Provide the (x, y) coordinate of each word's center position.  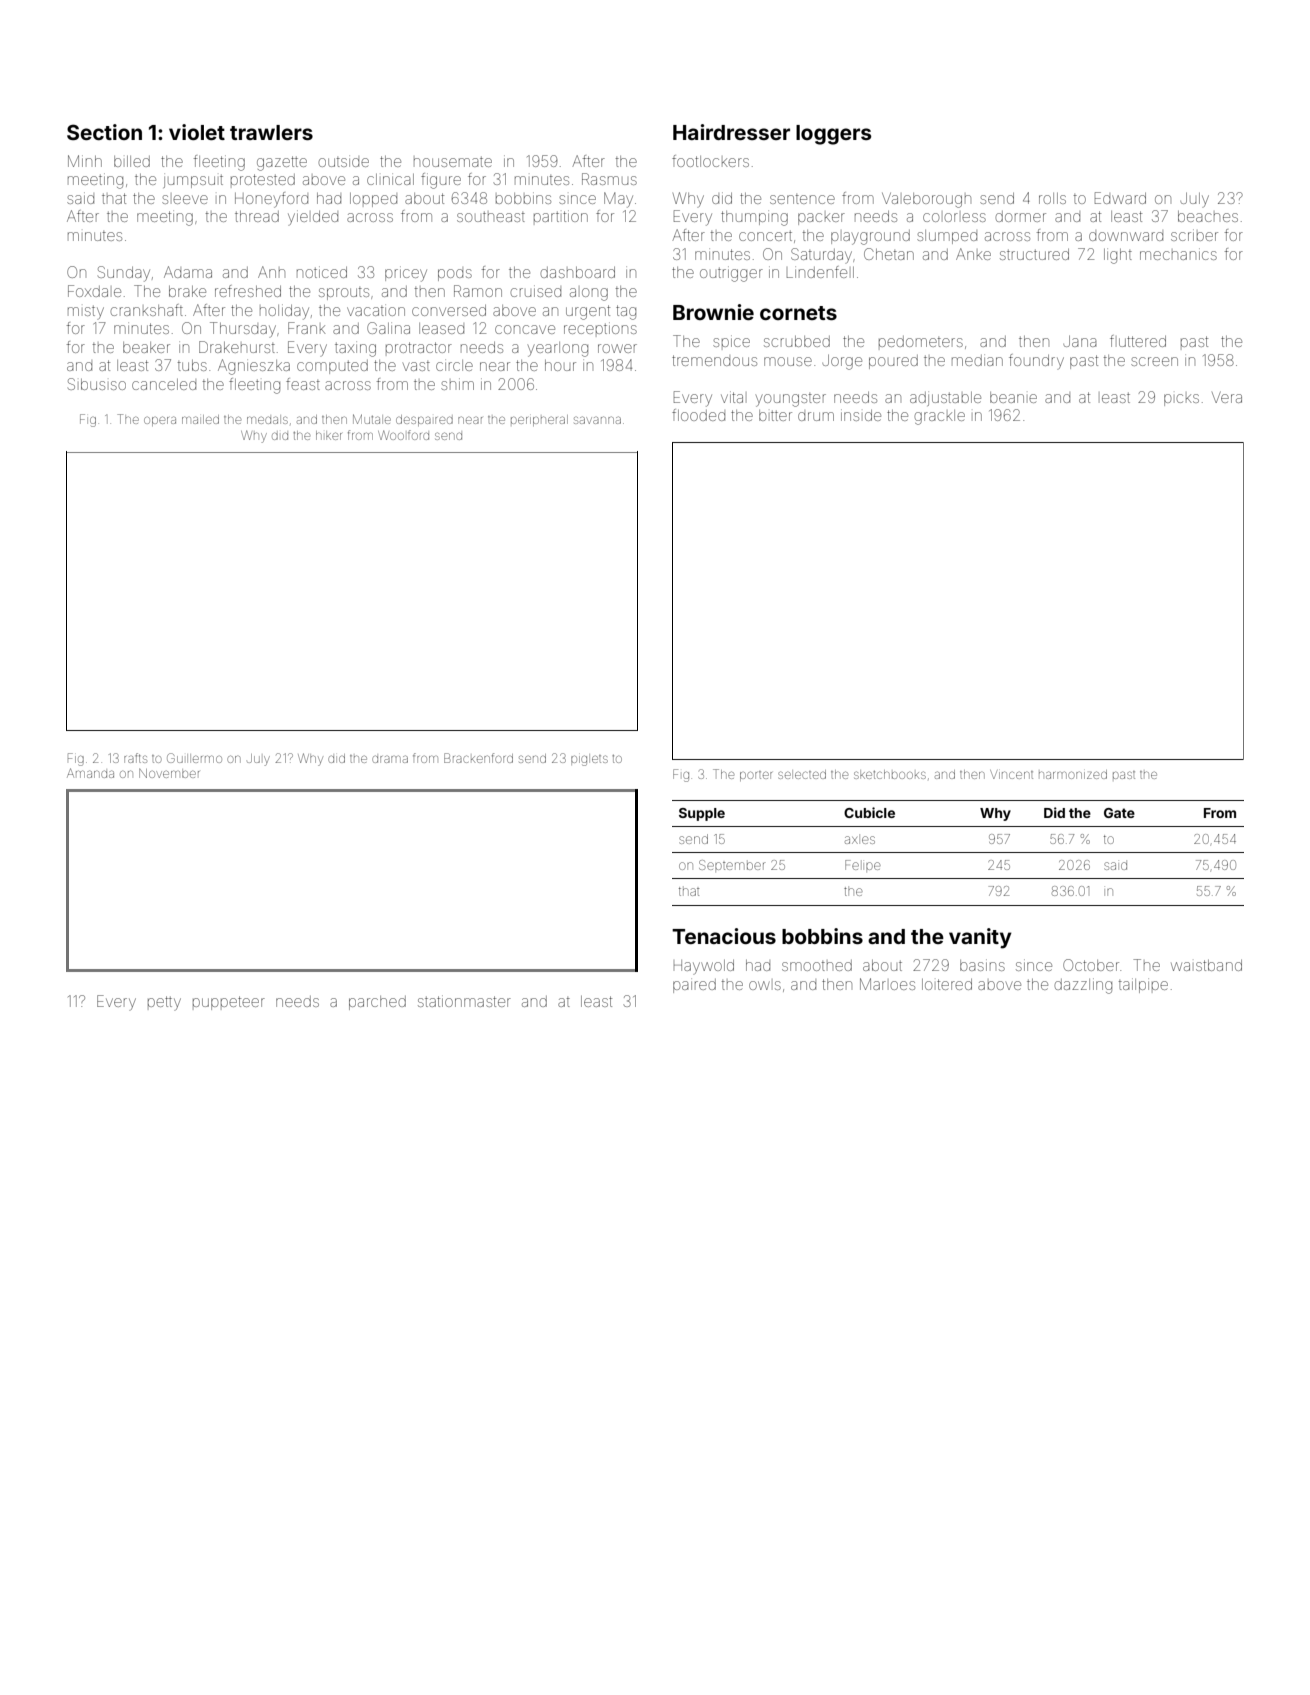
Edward (1120, 198)
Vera (1227, 397)
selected (802, 774)
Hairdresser (731, 132)
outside (344, 162)
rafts (135, 758)
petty (164, 1003)
